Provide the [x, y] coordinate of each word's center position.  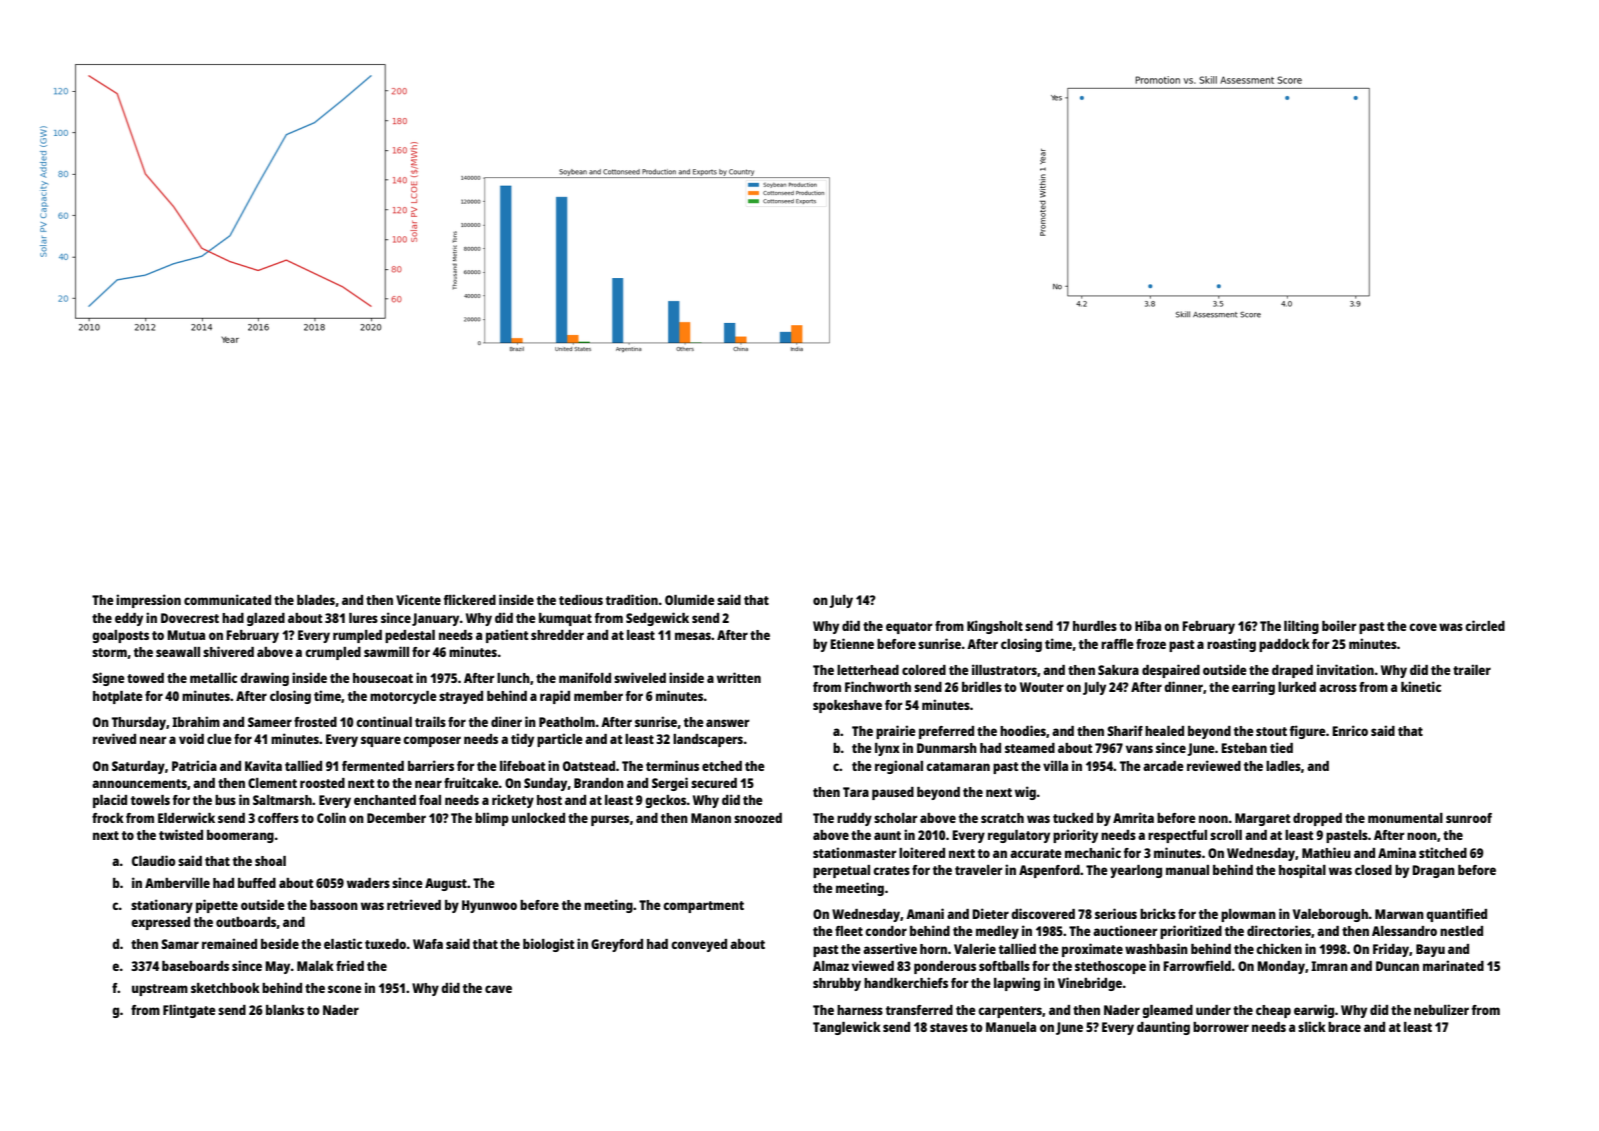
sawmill [386, 651]
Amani [925, 913]
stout [1271, 731]
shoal [270, 861]
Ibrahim [196, 721]
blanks [285, 1010]
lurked [1297, 687]
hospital [1302, 871]
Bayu [1430, 950]
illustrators [1004, 669]
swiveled [640, 677]
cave [498, 989]
